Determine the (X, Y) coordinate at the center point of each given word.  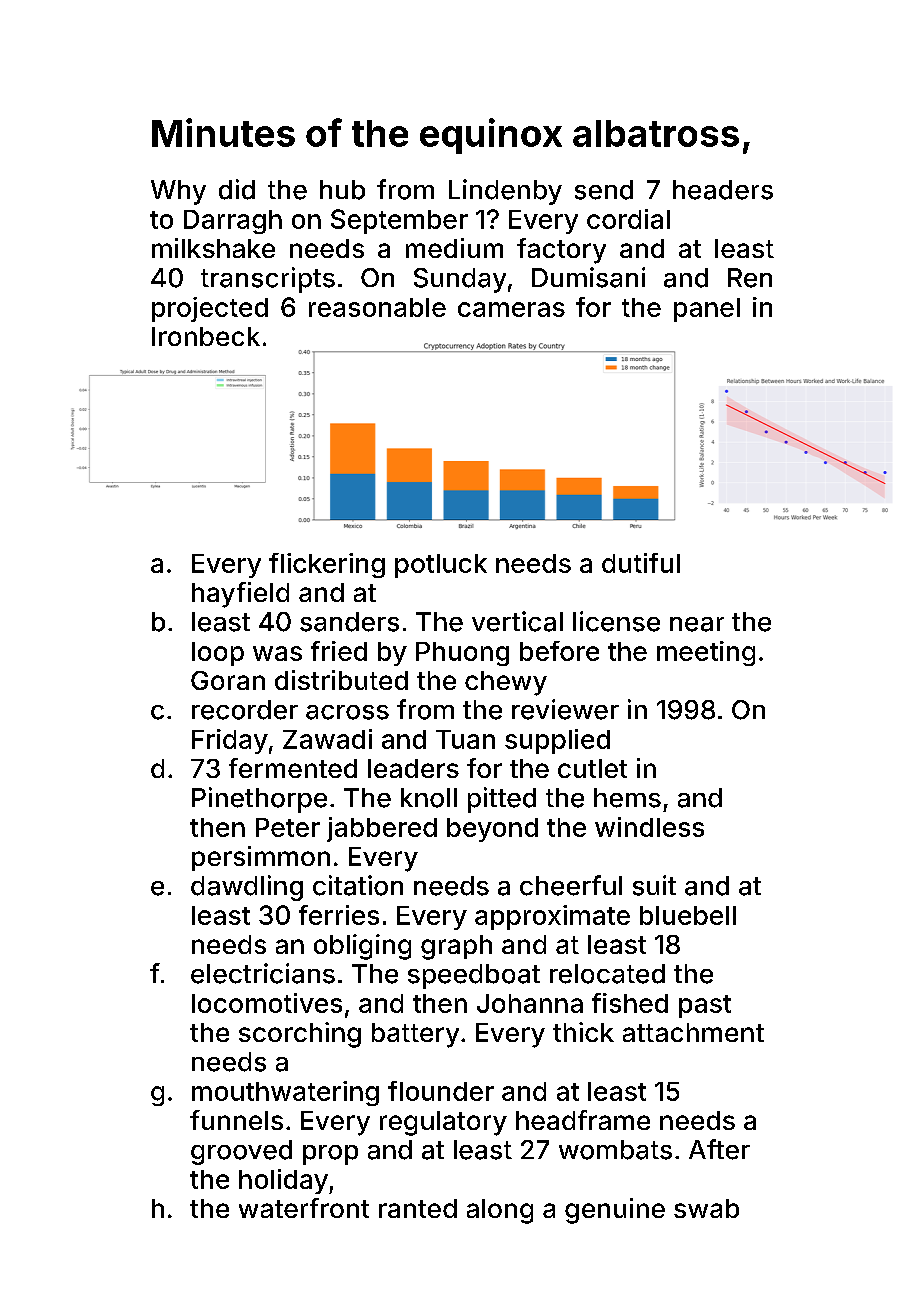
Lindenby (505, 192)
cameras (511, 309)
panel (707, 310)
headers (723, 190)
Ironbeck (206, 336)
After (719, 1149)
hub (342, 190)
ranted (418, 1208)
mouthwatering (285, 1093)
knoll (429, 798)
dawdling (247, 888)
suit (654, 885)
